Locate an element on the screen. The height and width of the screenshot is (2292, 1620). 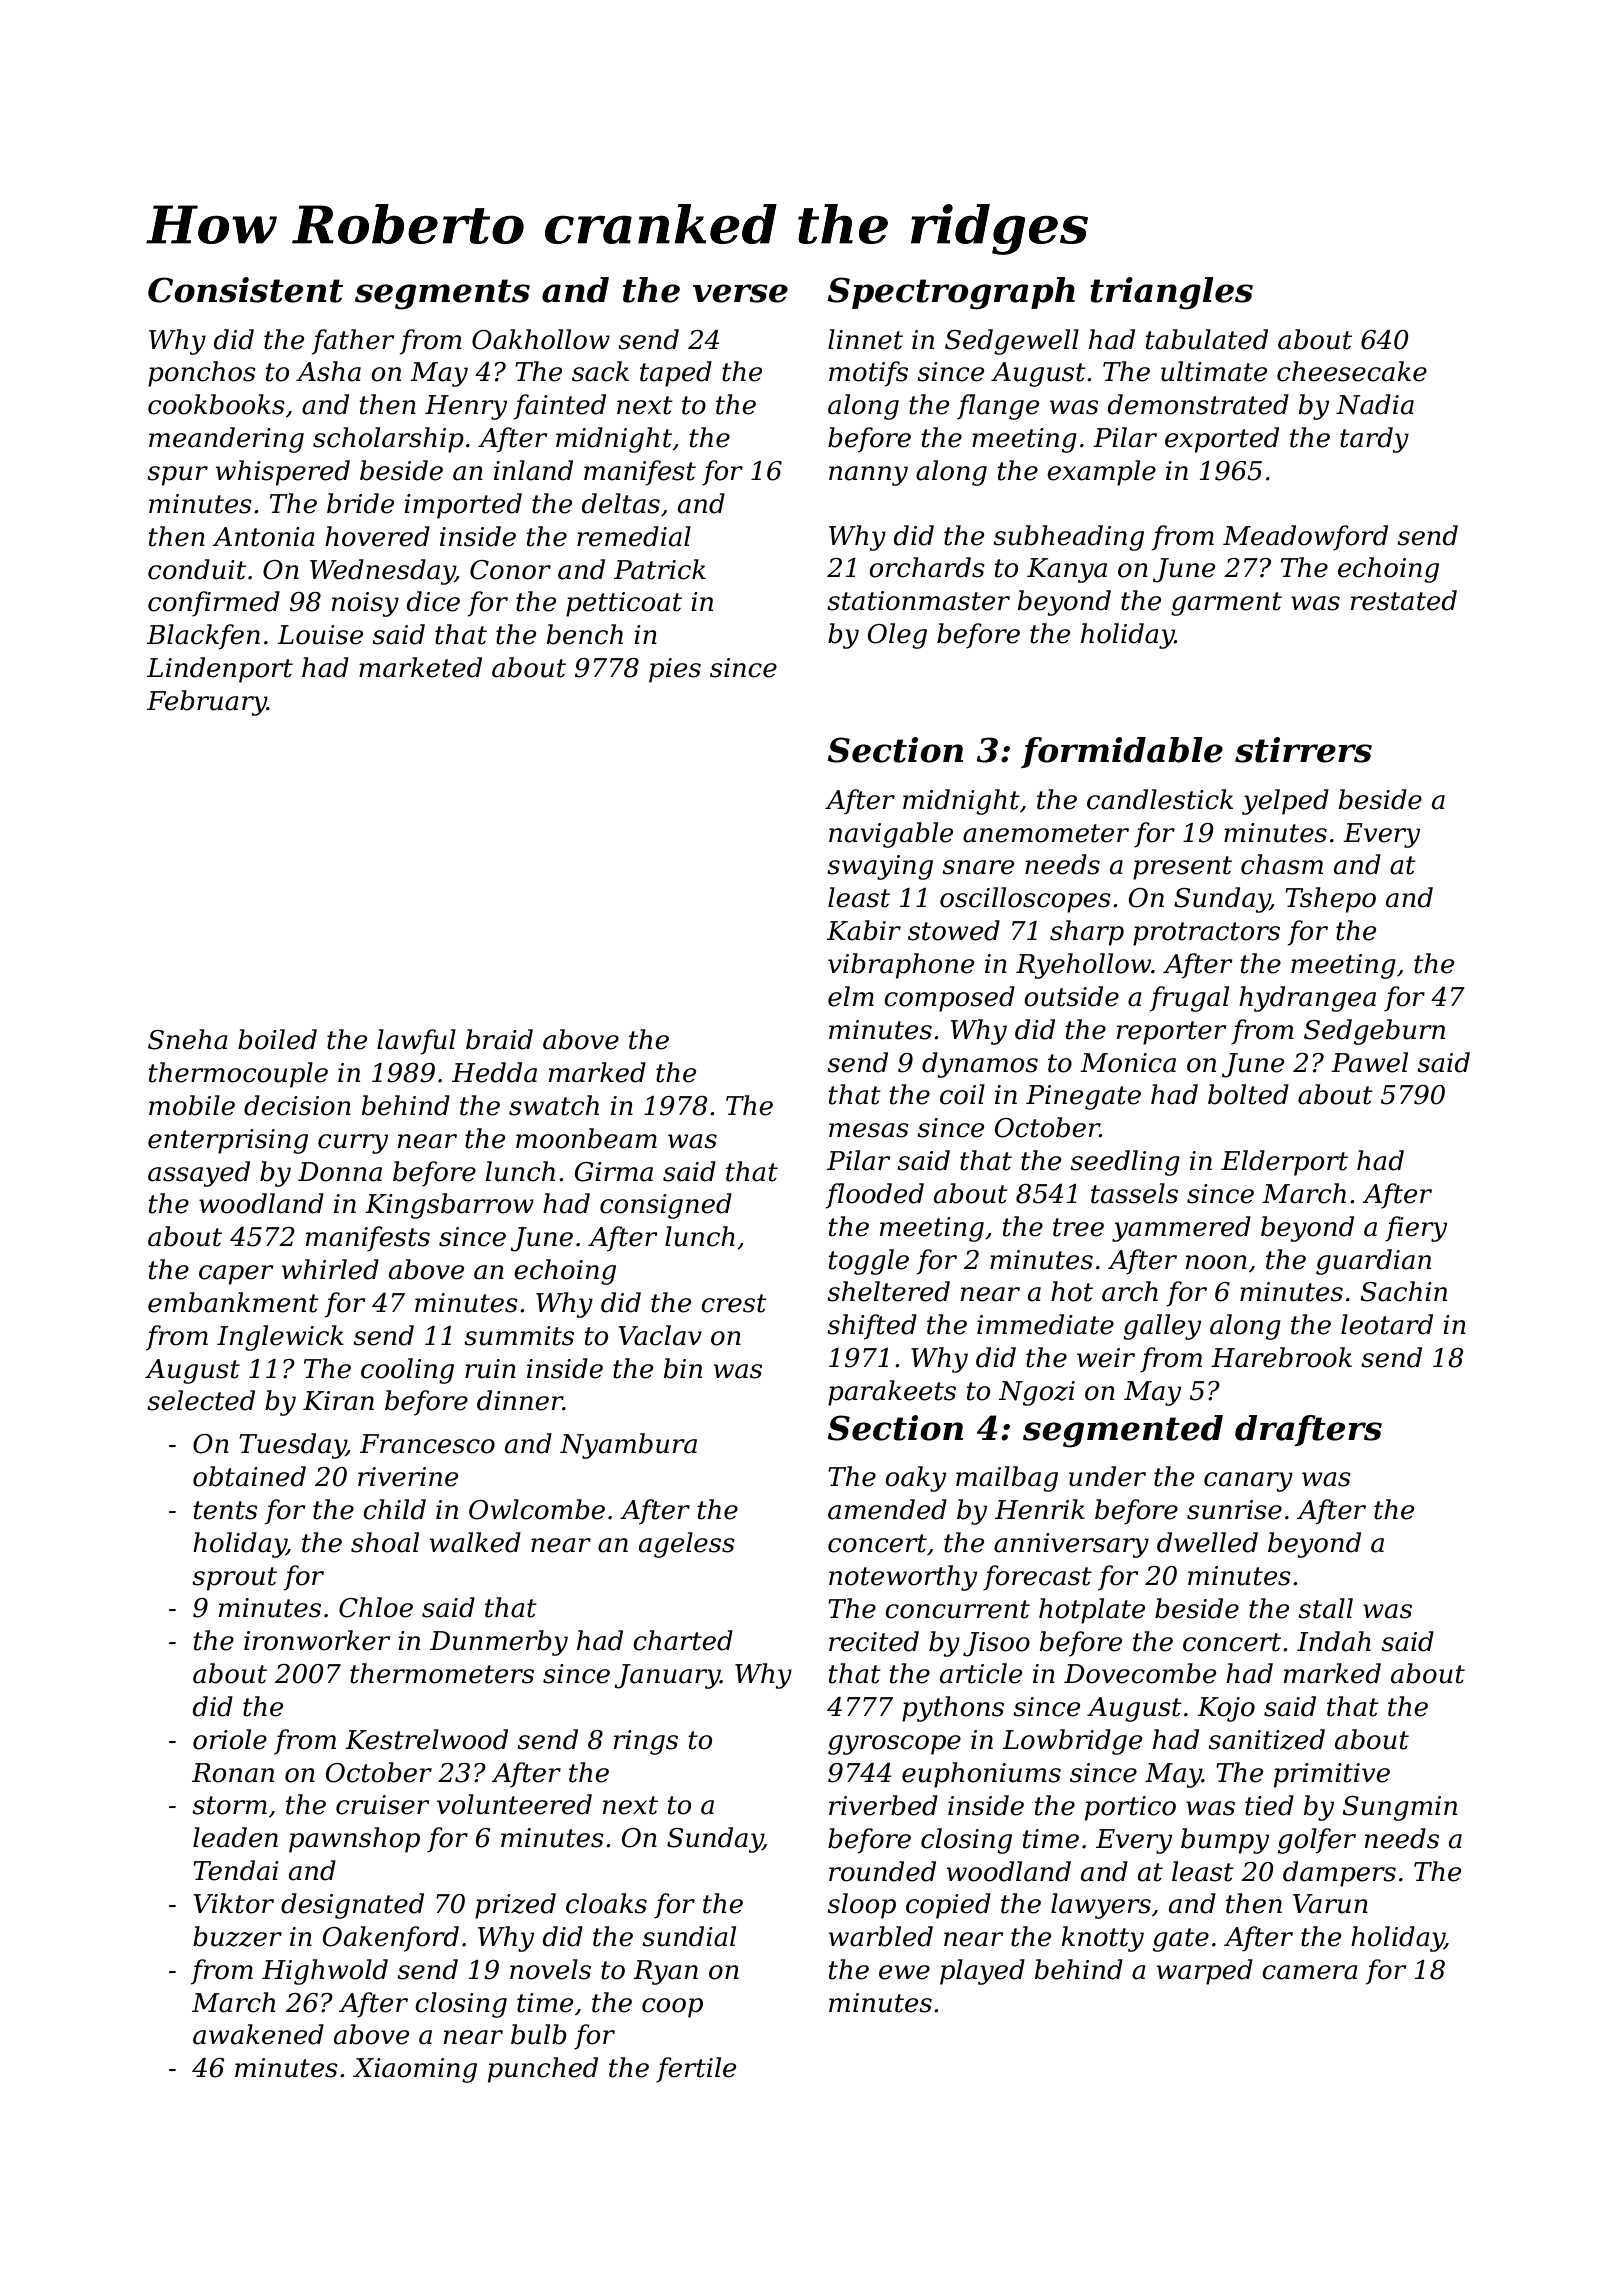
Xiaoming is located at coordinates (415, 2070).
